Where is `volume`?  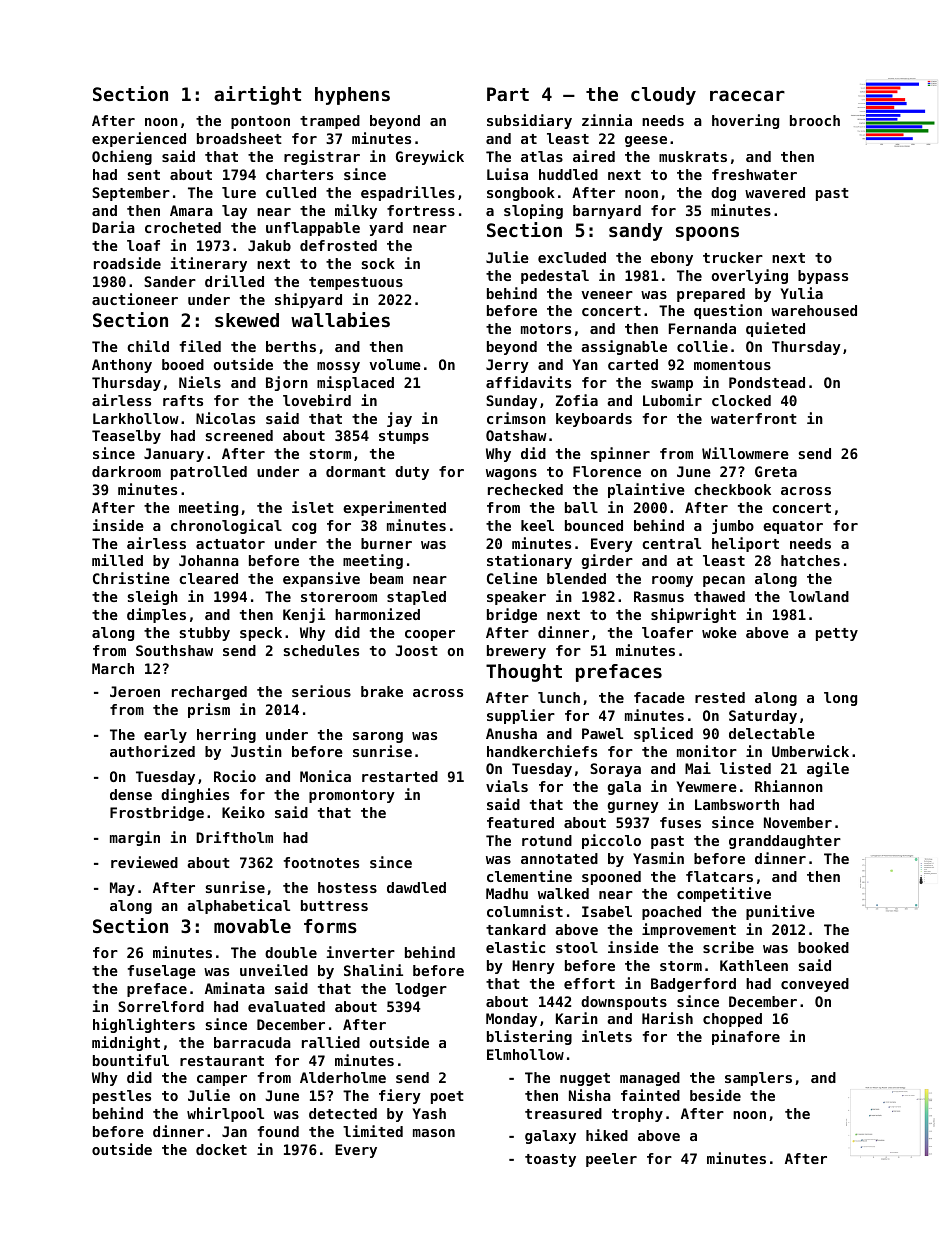 volume is located at coordinates (395, 364).
